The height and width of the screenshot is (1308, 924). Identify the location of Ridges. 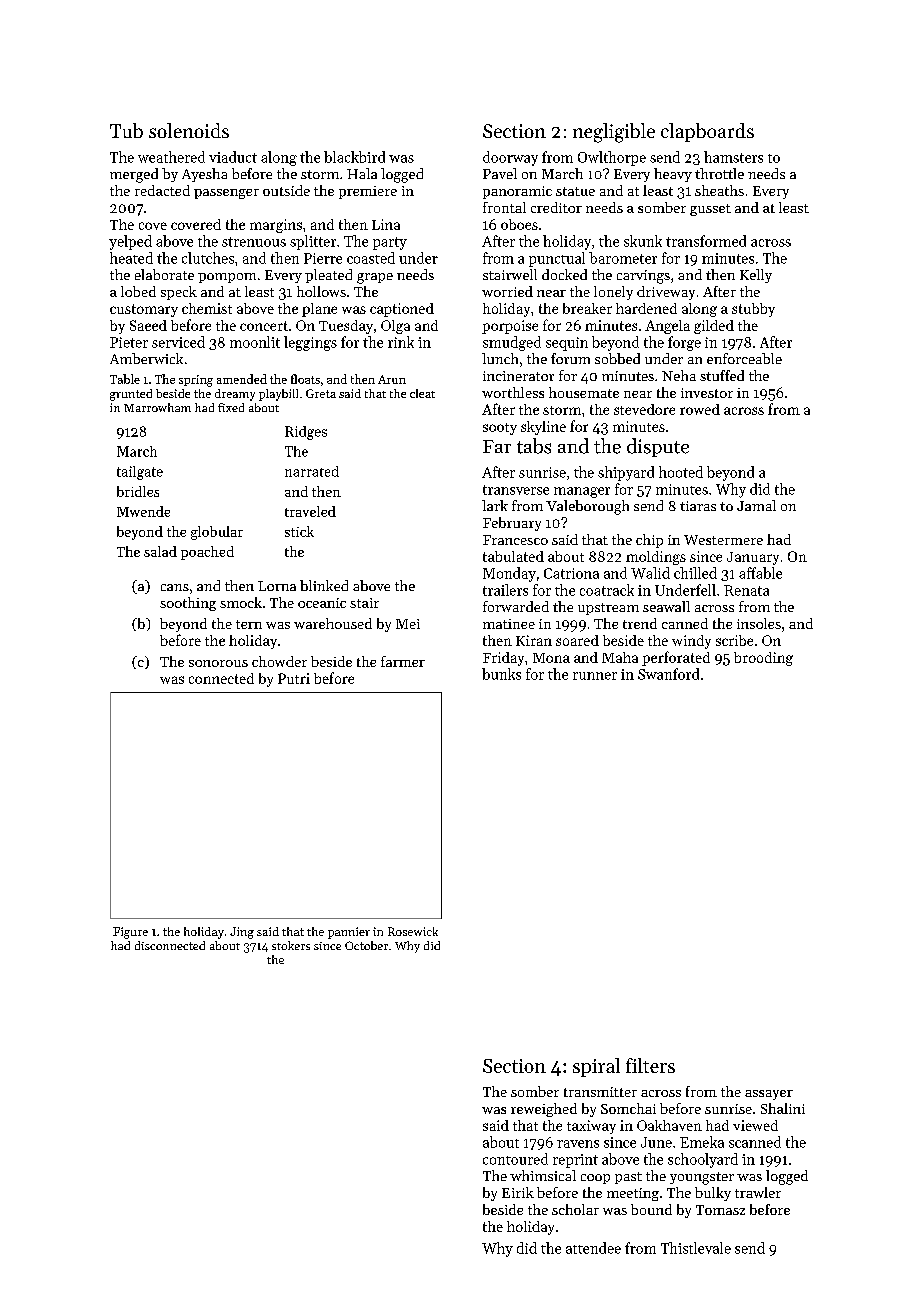
(306, 433).
